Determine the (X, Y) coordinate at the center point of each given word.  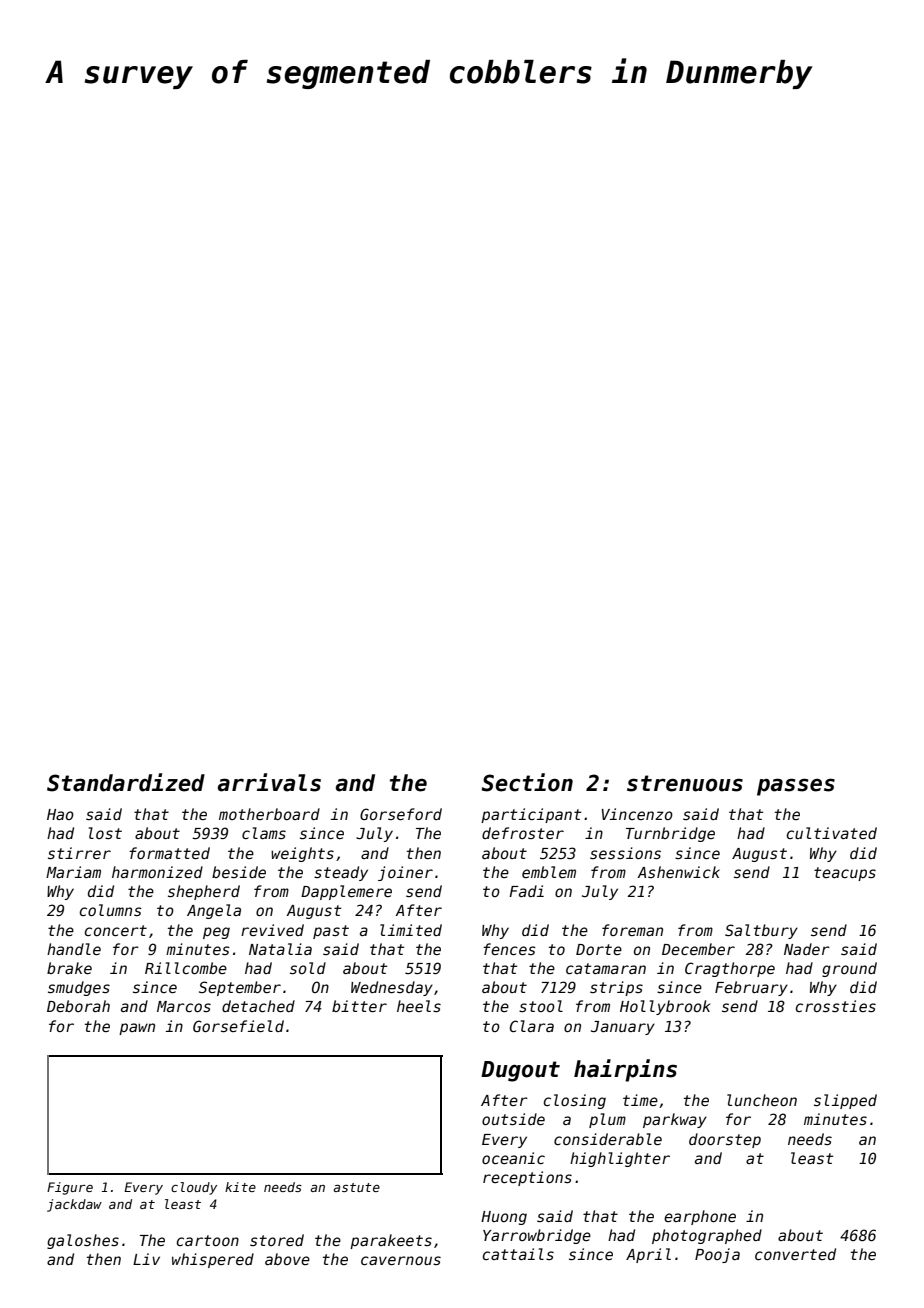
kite (240, 1187)
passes (796, 787)
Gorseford (401, 814)
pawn (137, 1029)
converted (795, 1254)
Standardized (126, 782)
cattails (518, 1254)
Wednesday (392, 988)
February (751, 988)
